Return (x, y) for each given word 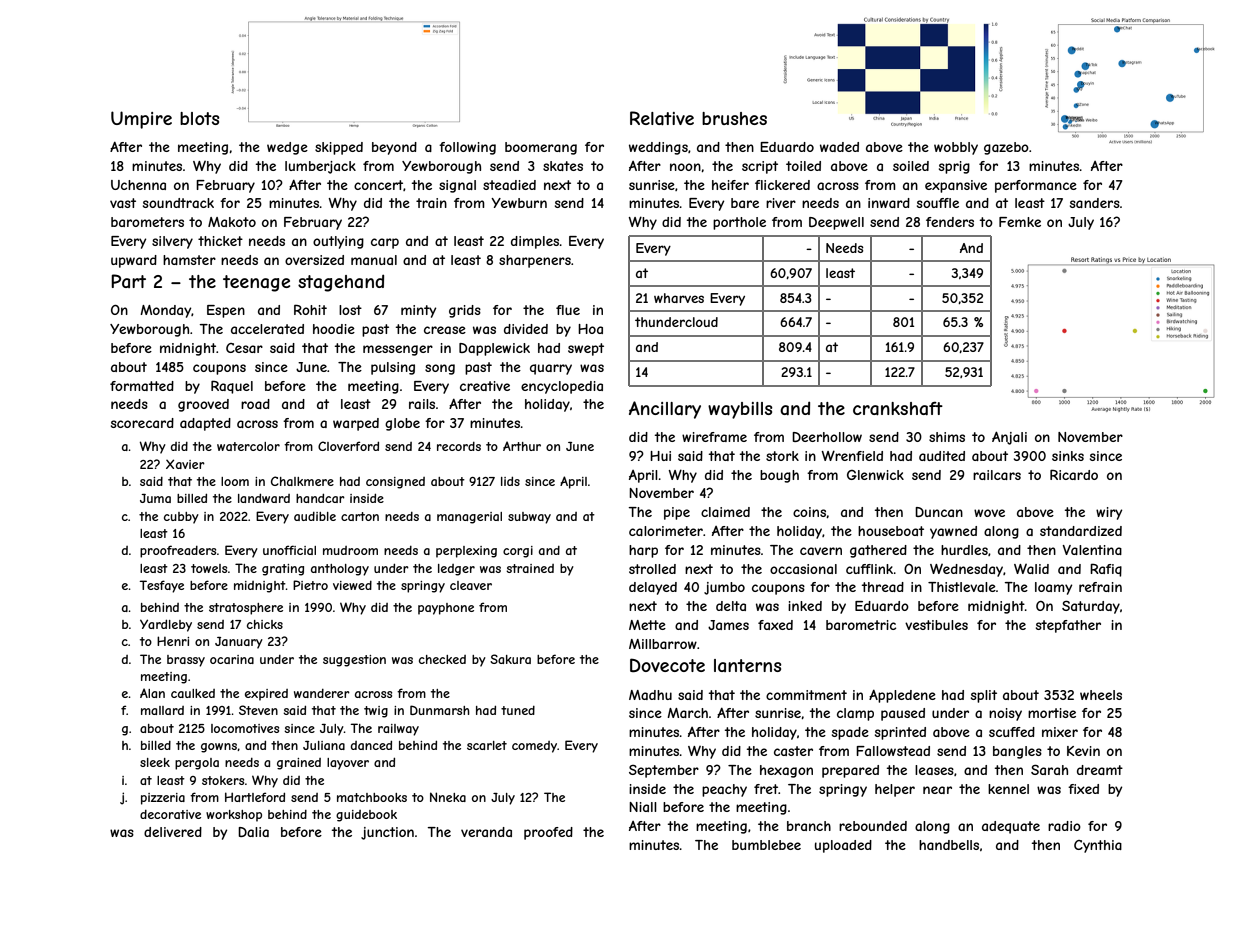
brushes (734, 118)
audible (315, 516)
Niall (643, 807)
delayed (653, 588)
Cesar (244, 348)
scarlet (487, 745)
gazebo (1006, 148)
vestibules (936, 625)
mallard (162, 710)
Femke (1020, 222)
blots (200, 118)
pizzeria (163, 799)
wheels (1101, 695)
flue (568, 310)
